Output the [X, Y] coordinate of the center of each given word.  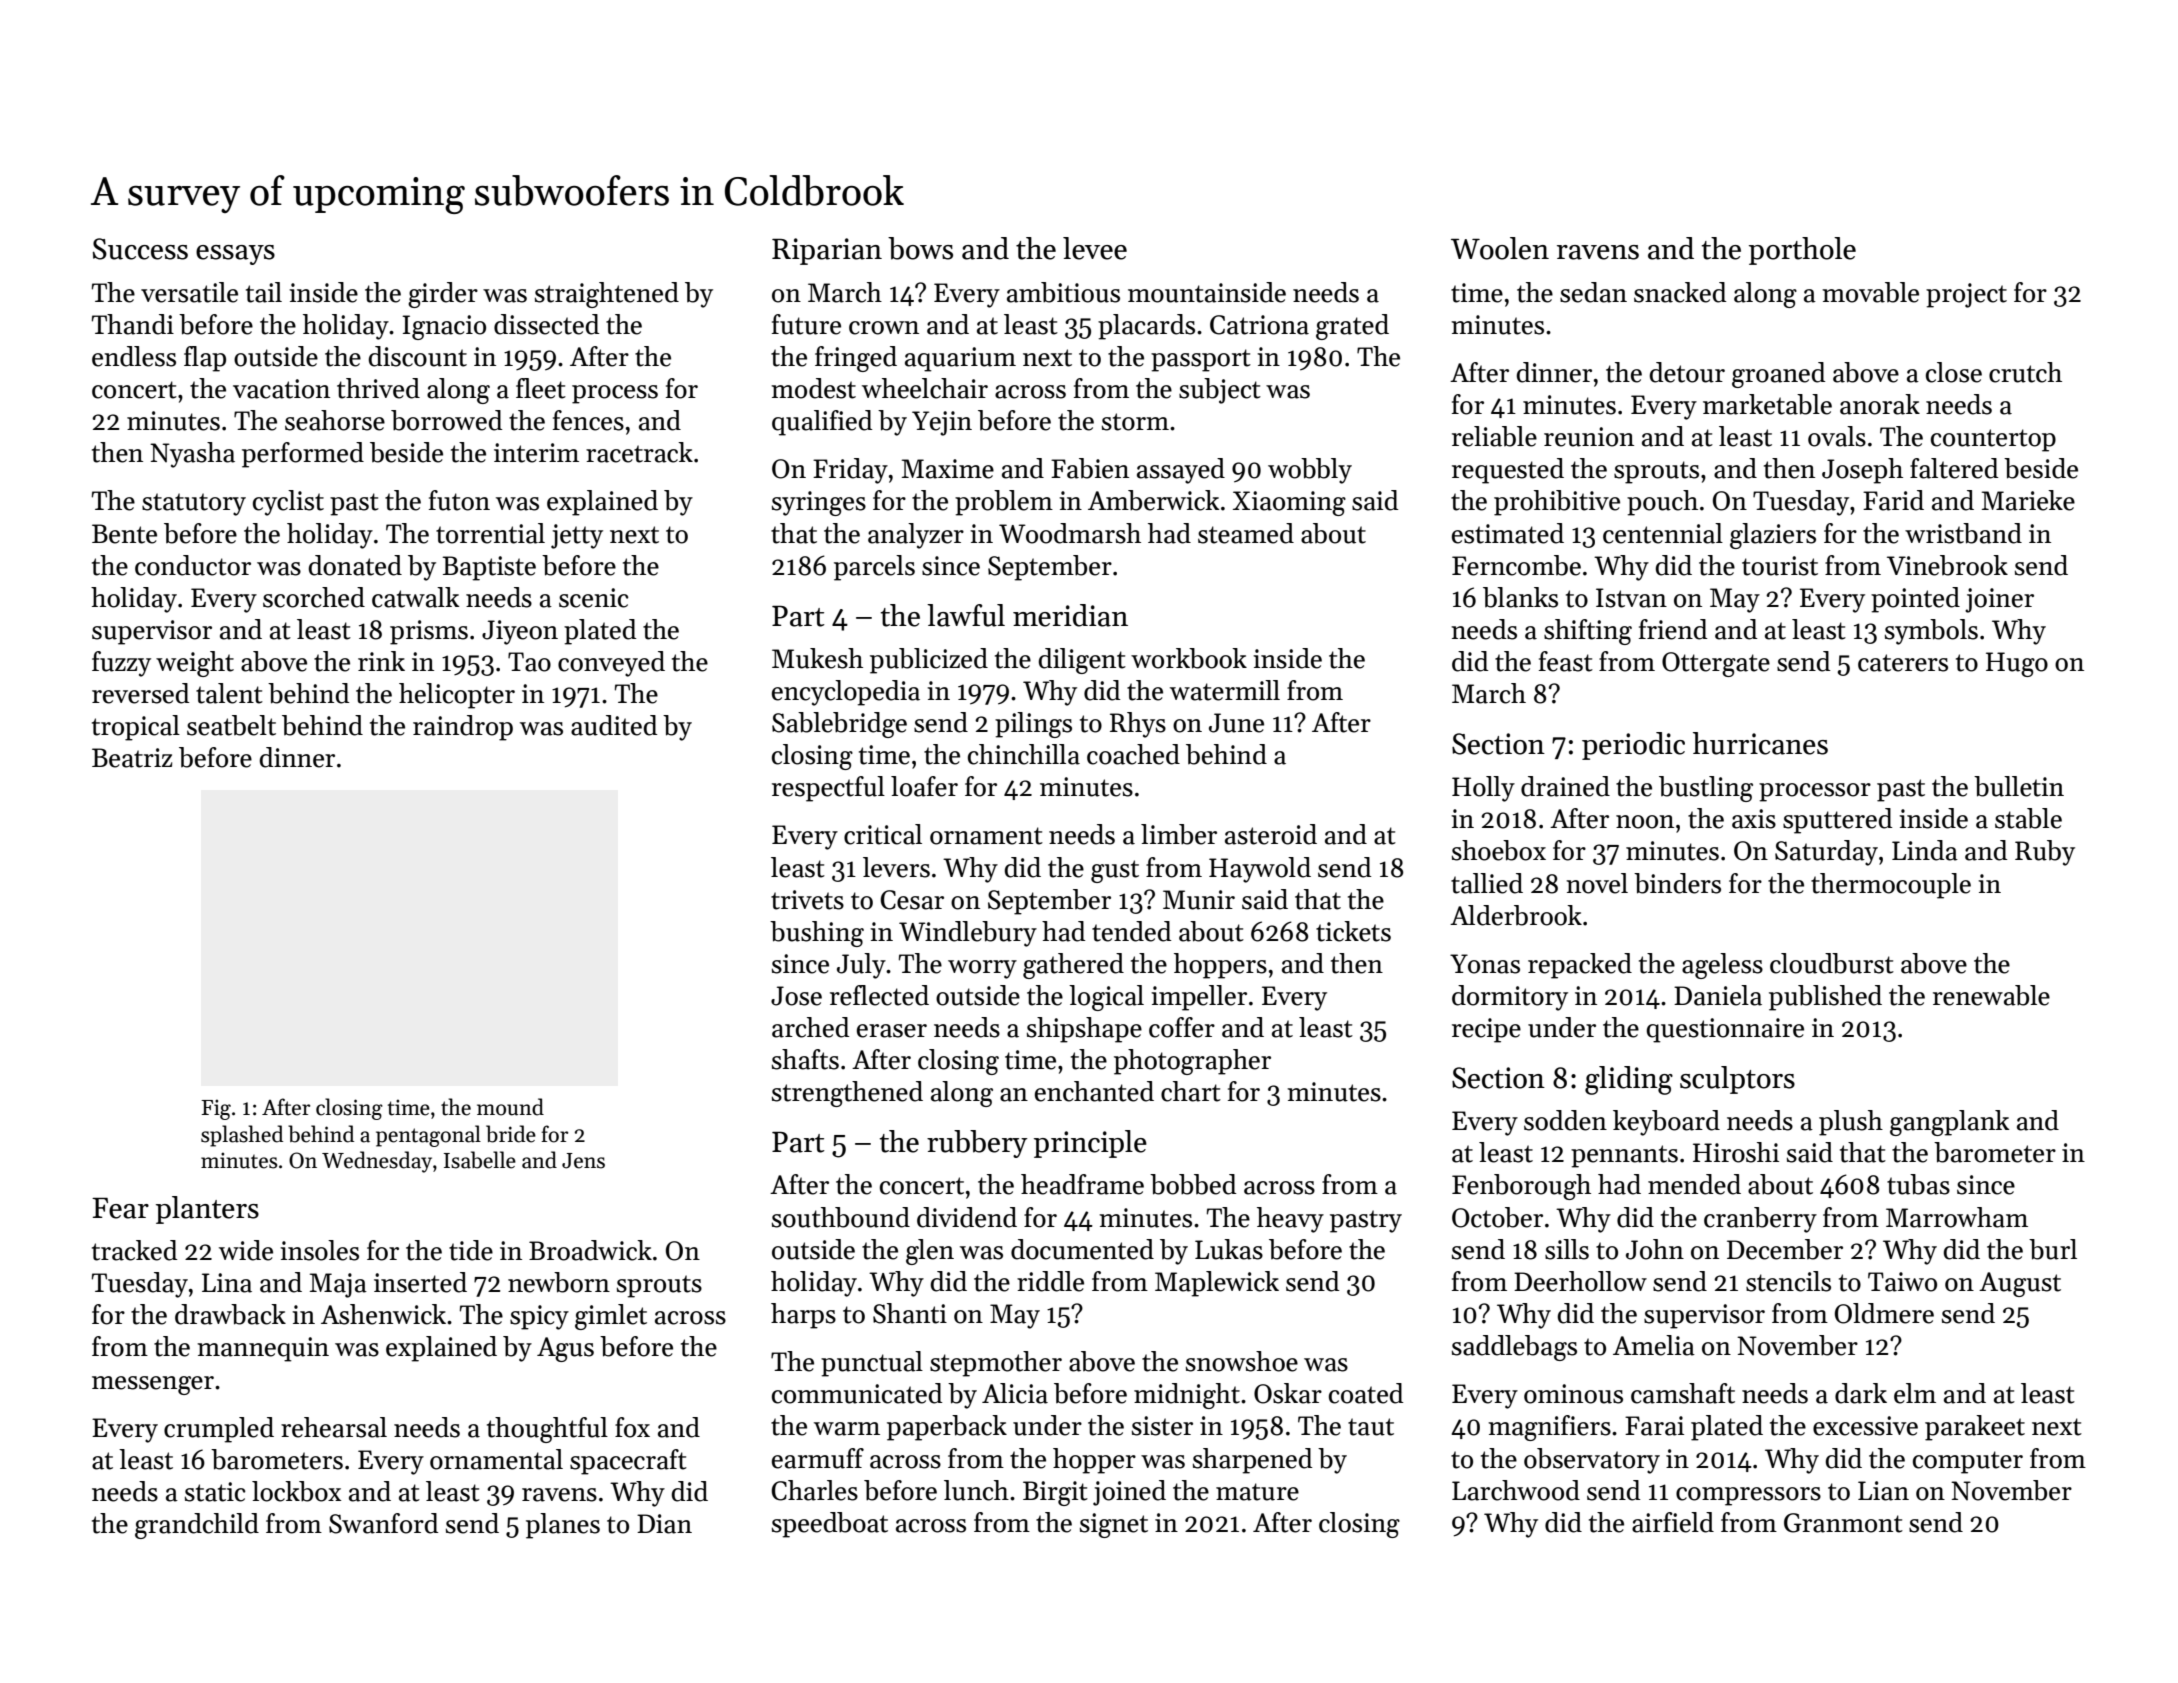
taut [1371, 1427]
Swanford [383, 1523]
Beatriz [132, 758]
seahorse [335, 420]
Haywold [1260, 870]
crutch [2025, 372]
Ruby [2045, 853]
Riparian [827, 251]
